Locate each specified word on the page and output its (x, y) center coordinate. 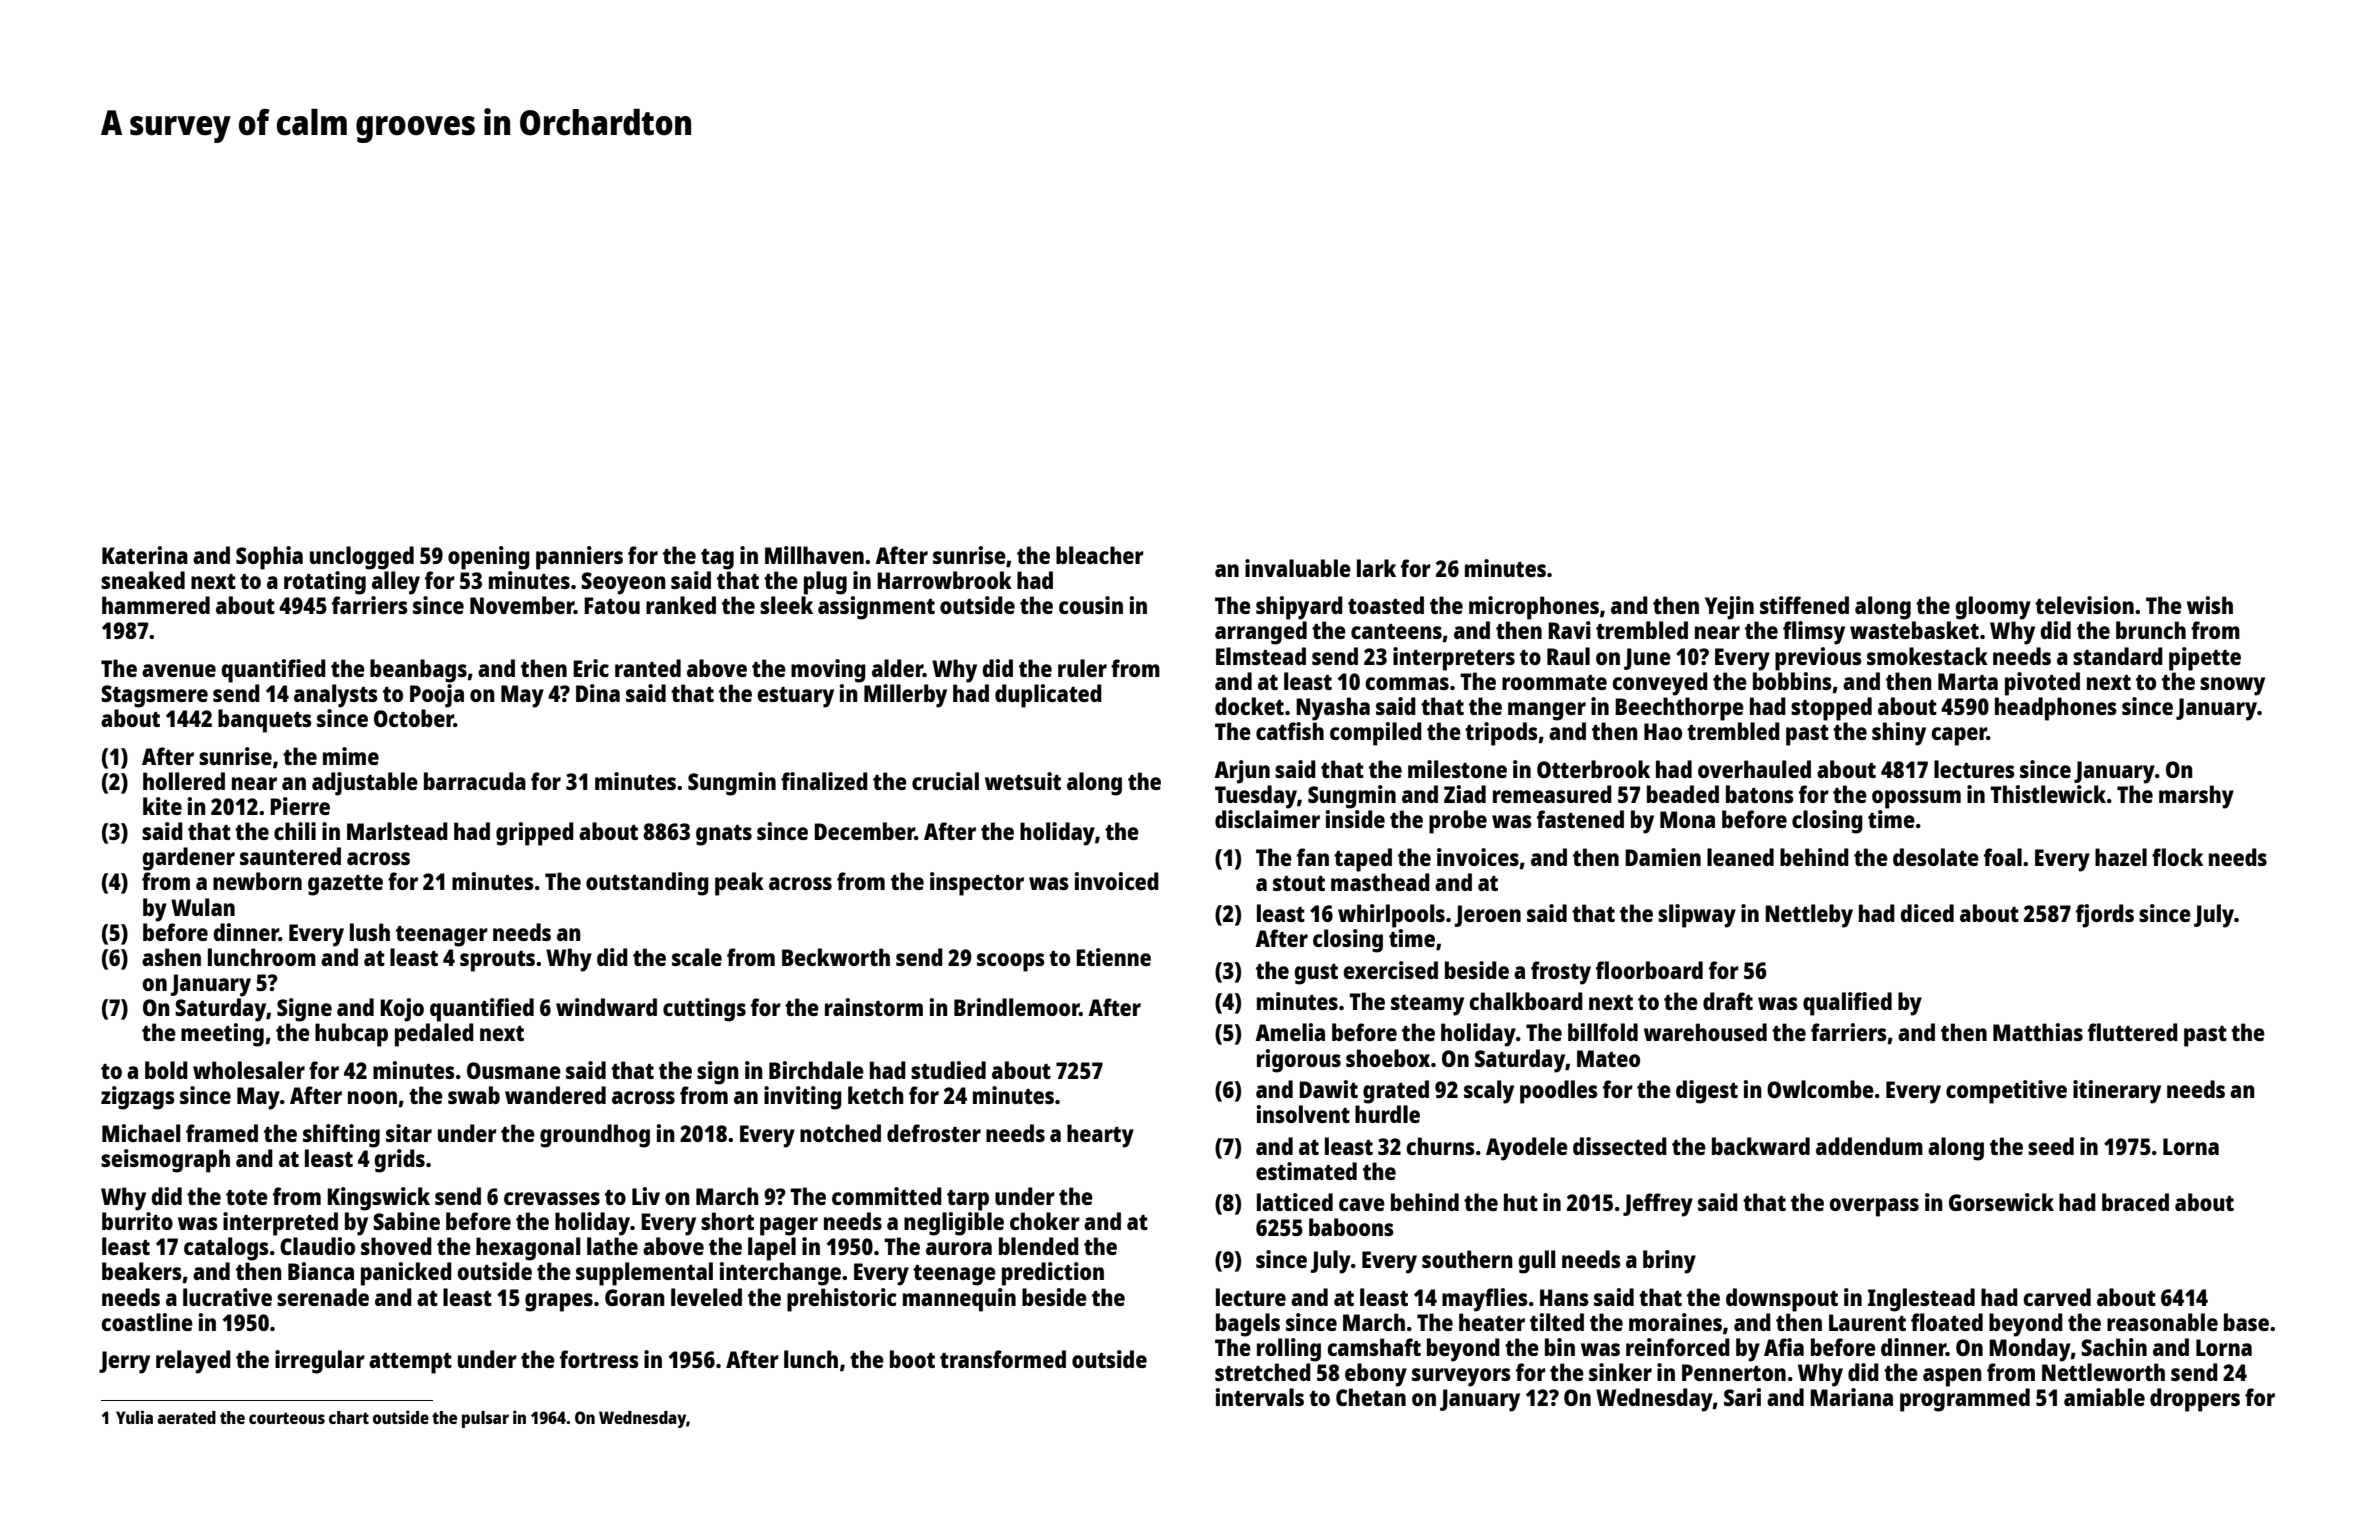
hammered (156, 605)
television (2084, 605)
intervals (1260, 1397)
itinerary (2117, 1092)
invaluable (1298, 568)
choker (1045, 1221)
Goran (635, 1297)
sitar (409, 1133)
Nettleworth (2103, 1372)
